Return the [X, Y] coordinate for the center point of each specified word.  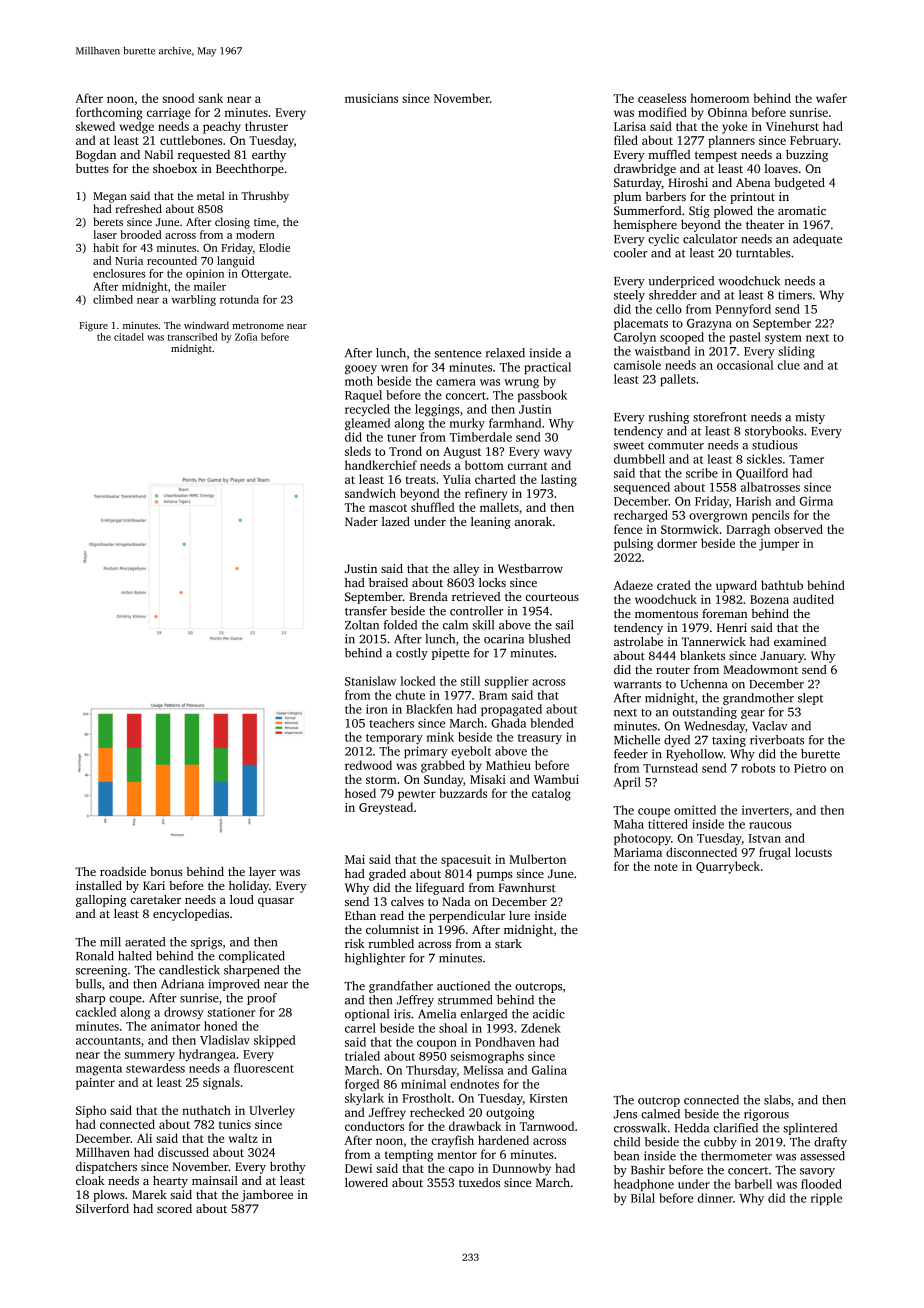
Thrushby [265, 197]
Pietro [810, 768]
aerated [145, 942]
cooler [631, 253]
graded [387, 875]
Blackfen [429, 709]
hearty [170, 1182]
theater [765, 224]
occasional [745, 365]
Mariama [638, 852]
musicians [371, 98]
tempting [409, 1156]
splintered [810, 1129]
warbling [194, 300]
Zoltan [362, 625]
